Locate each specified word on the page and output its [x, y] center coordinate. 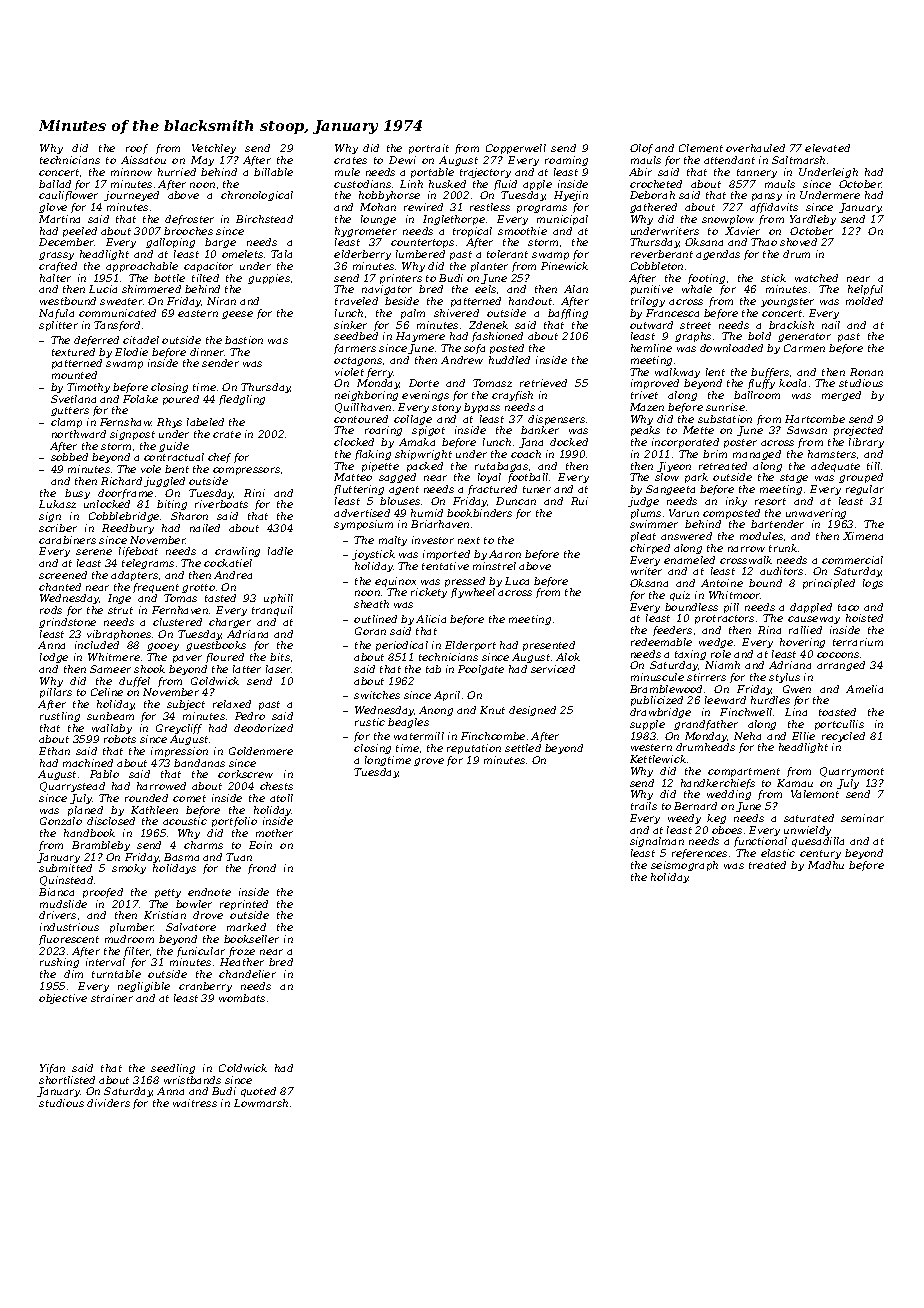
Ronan [866, 372]
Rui [579, 501]
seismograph [684, 866]
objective [63, 999]
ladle [280, 551]
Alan [576, 289]
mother [274, 833]
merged [841, 396]
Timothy [88, 388]
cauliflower [68, 196]
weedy [684, 819]
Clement [701, 148]
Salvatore [191, 927]
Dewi [402, 160]
